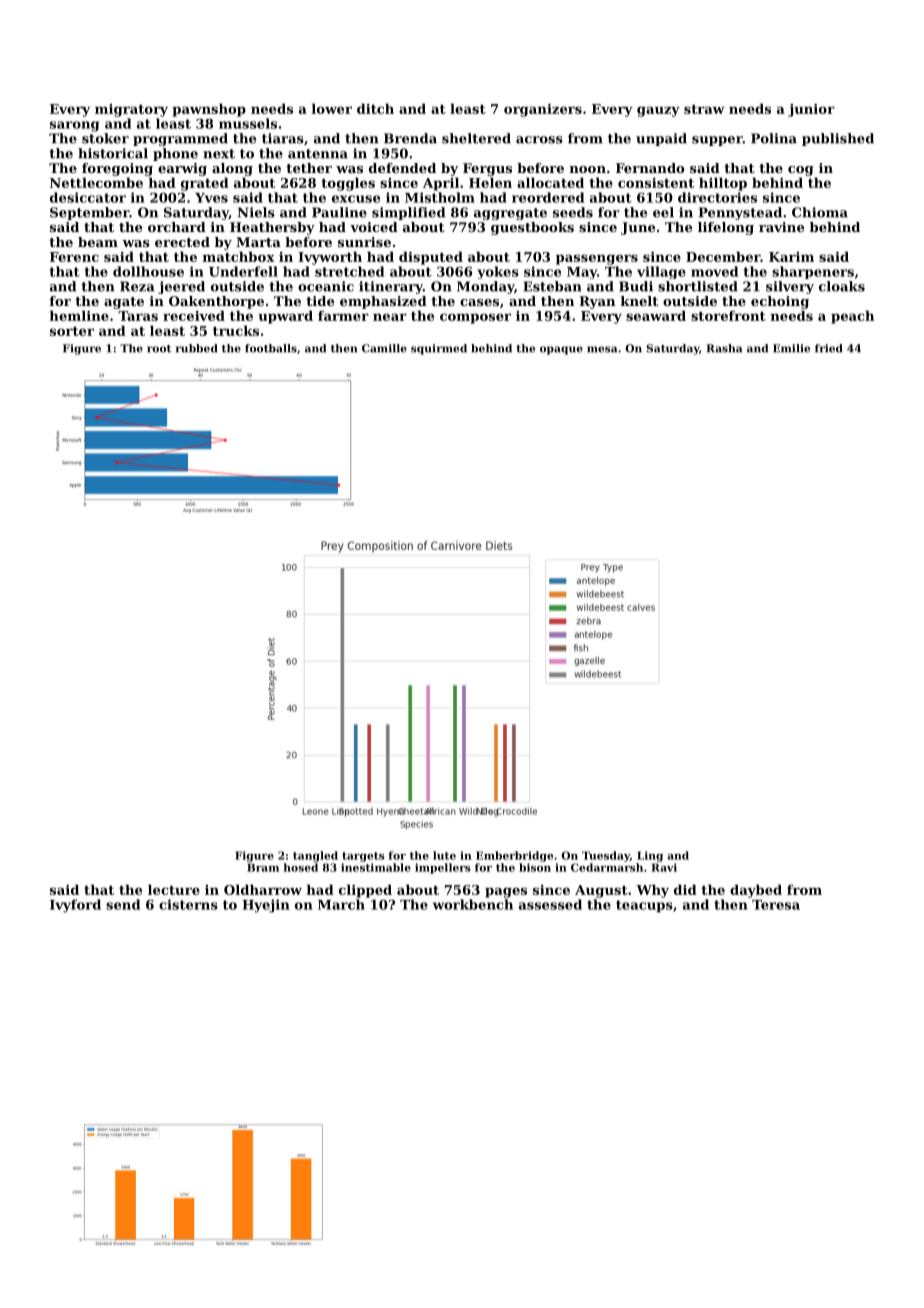 This screenshot has width=924, height=1308. Describe the element at coordinates (363, 857) in the screenshot. I see `targets` at that location.
